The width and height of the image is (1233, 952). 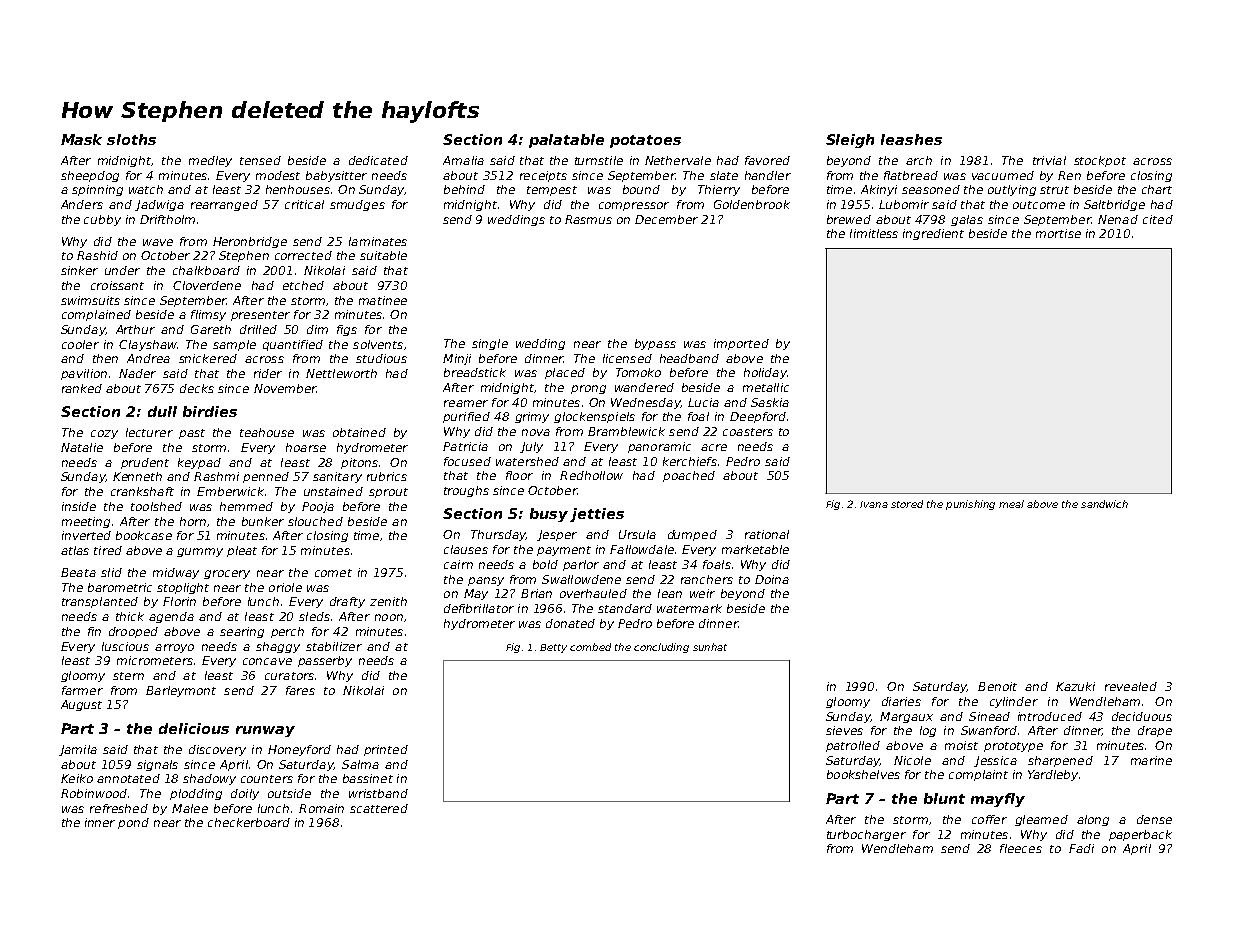 What do you see at coordinates (210, 161) in the image?
I see `medley` at bounding box center [210, 161].
